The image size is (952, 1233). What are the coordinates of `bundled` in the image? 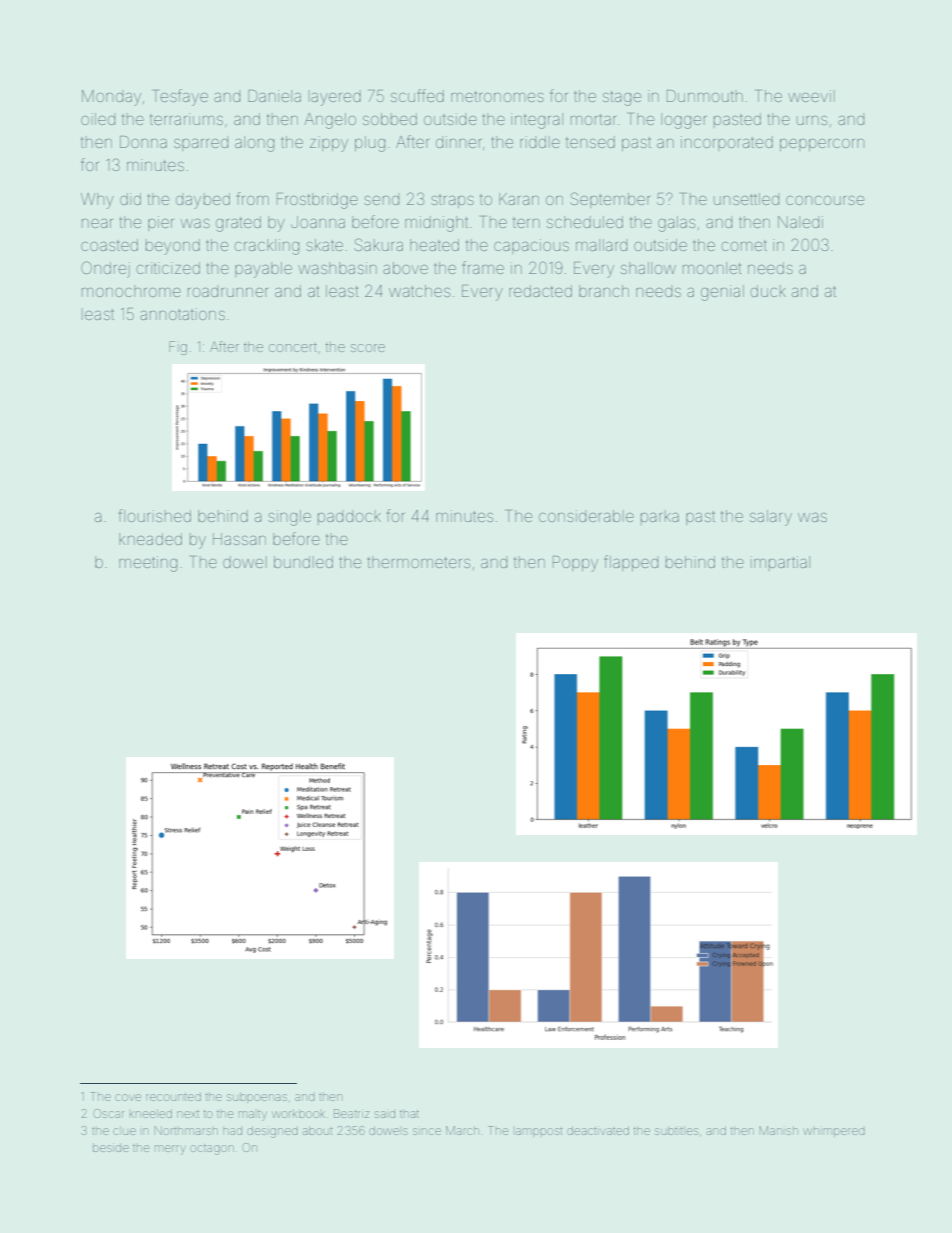 It's located at (303, 562).
